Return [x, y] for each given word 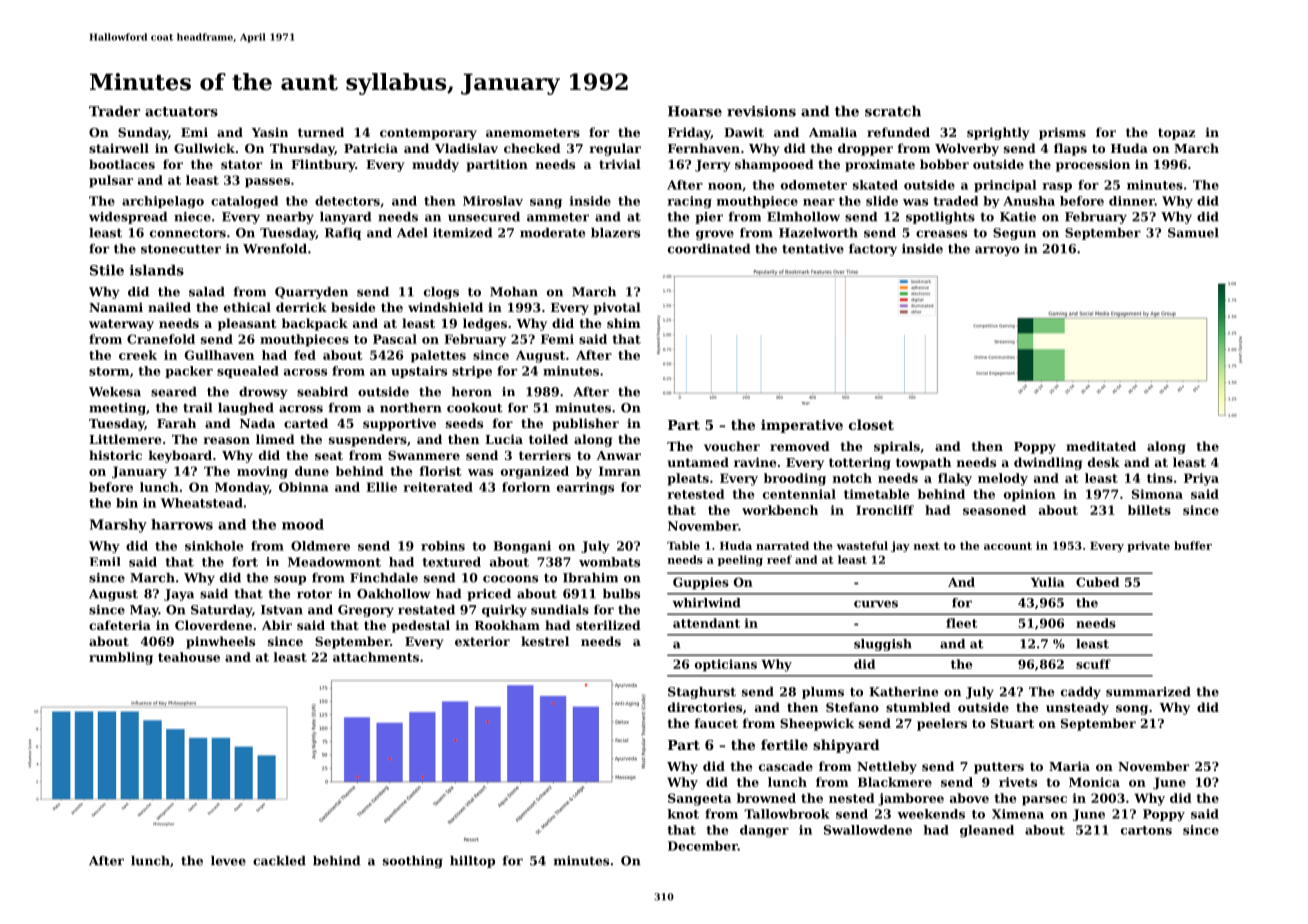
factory [873, 250]
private [1148, 546]
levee [228, 861]
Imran [620, 471]
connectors [188, 233]
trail [197, 408]
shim [624, 323]
